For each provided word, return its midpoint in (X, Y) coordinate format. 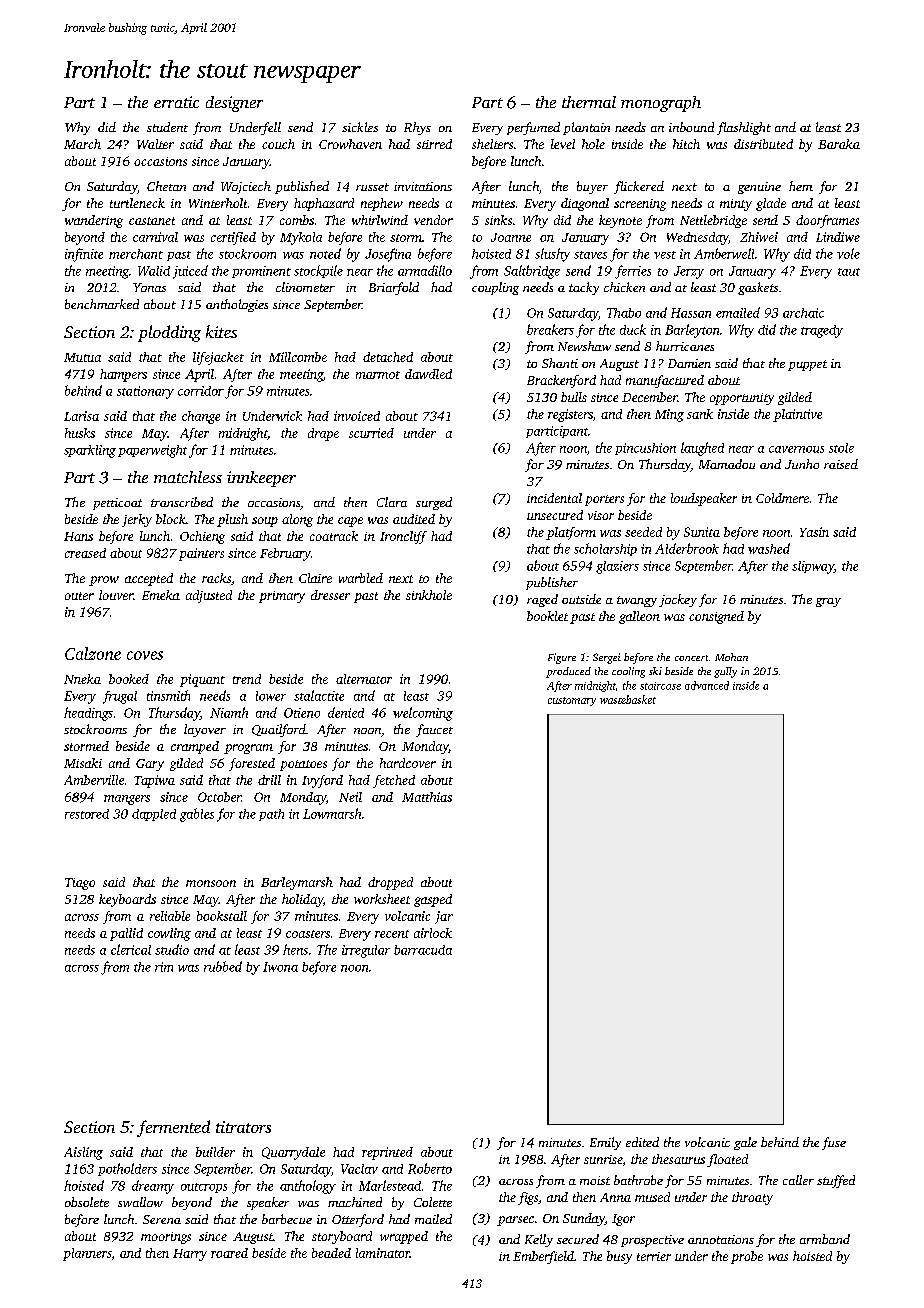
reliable (170, 916)
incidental (554, 498)
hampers (123, 375)
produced (568, 672)
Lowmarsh (332, 813)
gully (725, 672)
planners (87, 1254)
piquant (202, 680)
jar (444, 917)
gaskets (758, 288)
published (302, 187)
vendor (433, 220)
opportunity (742, 399)
